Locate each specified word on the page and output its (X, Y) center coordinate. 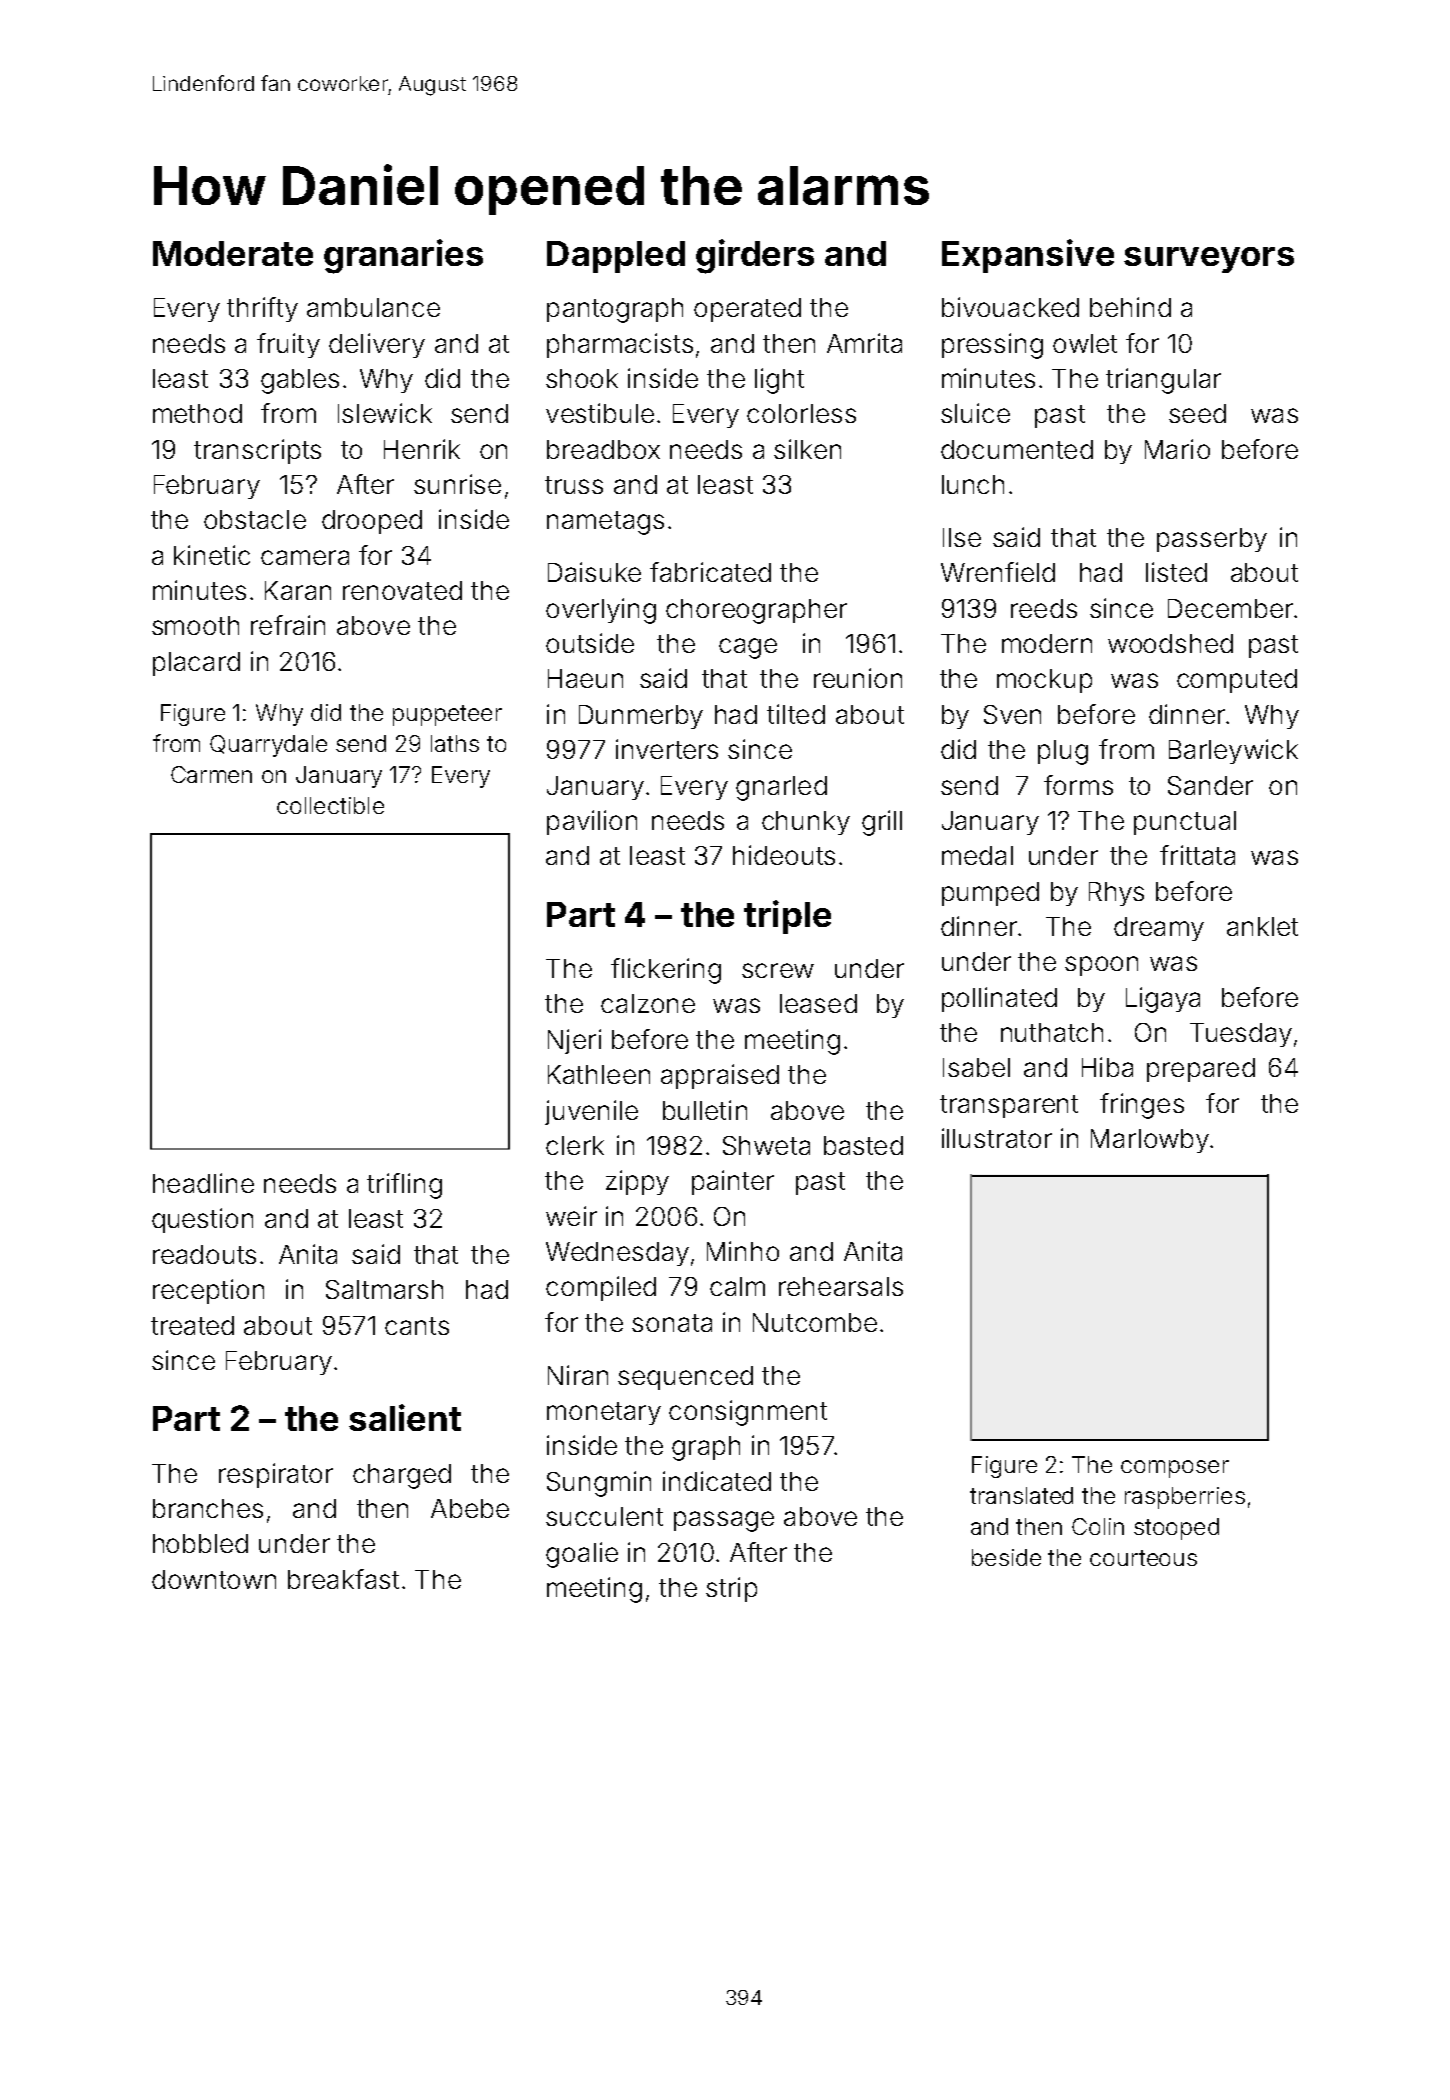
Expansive (1028, 256)
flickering (666, 971)
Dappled (616, 257)
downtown (214, 1579)
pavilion (592, 822)
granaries (403, 256)
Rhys (1116, 894)
